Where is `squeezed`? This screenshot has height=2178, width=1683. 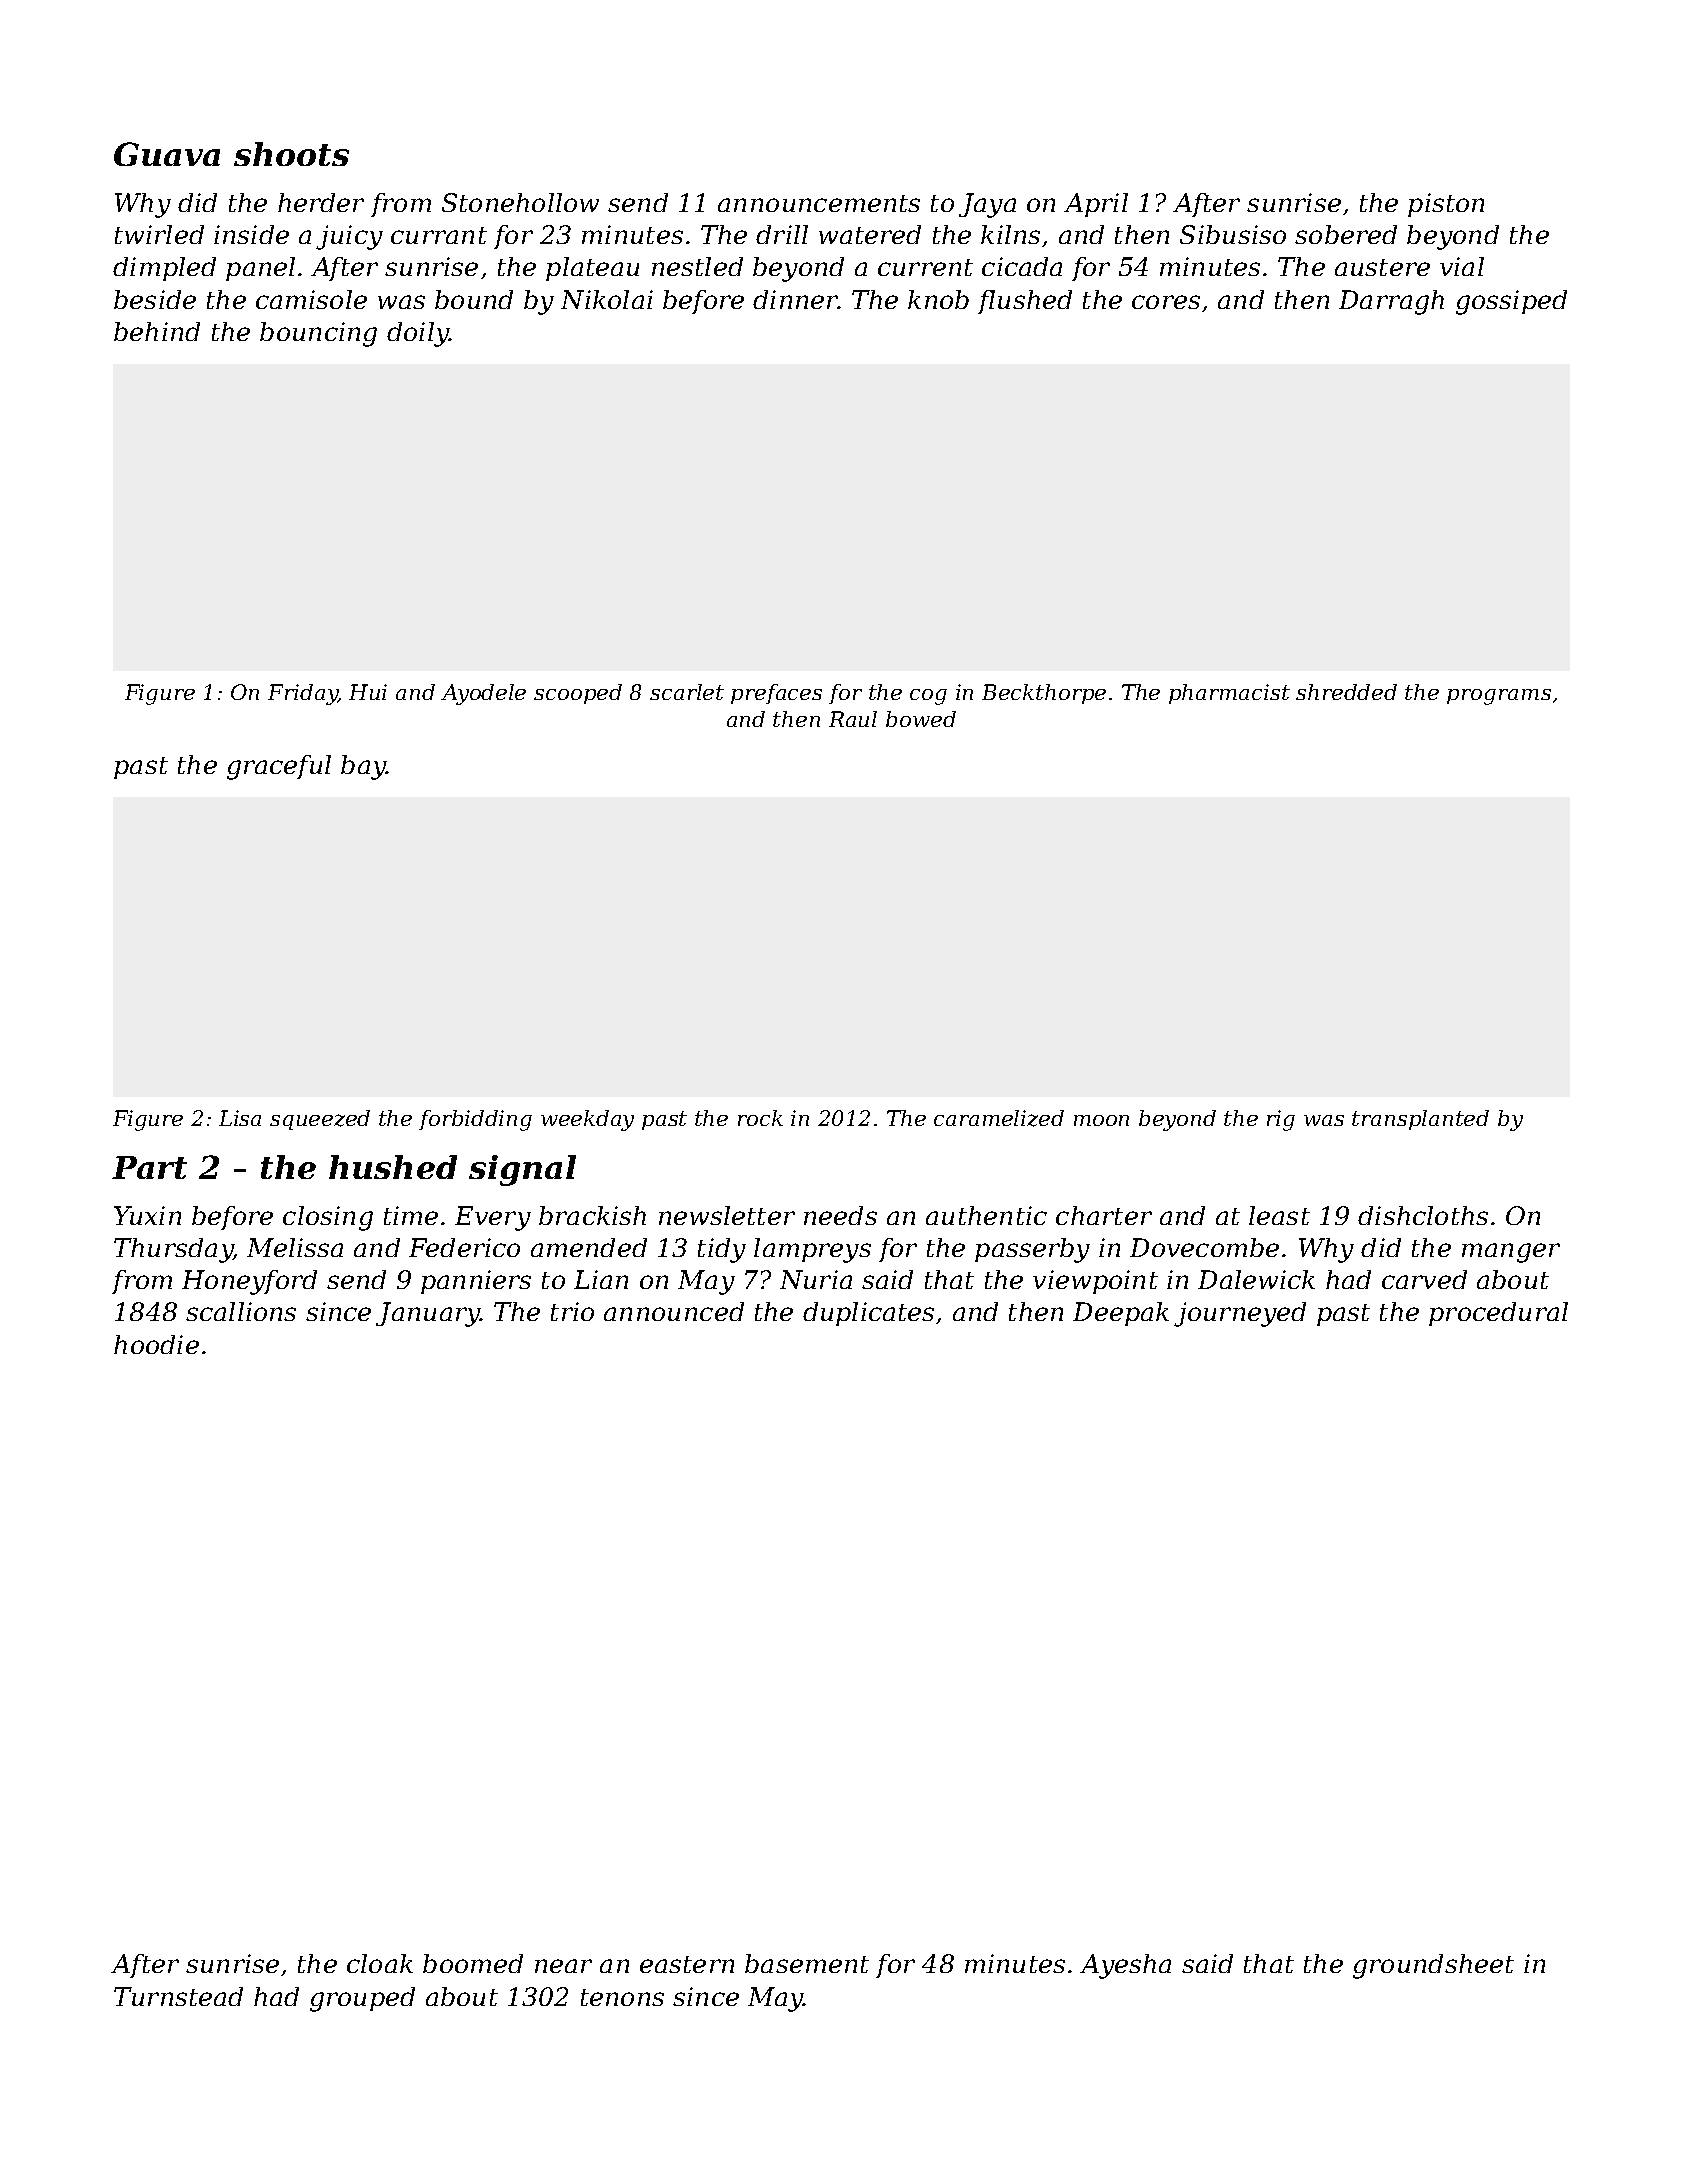 squeezed is located at coordinates (320, 1120).
